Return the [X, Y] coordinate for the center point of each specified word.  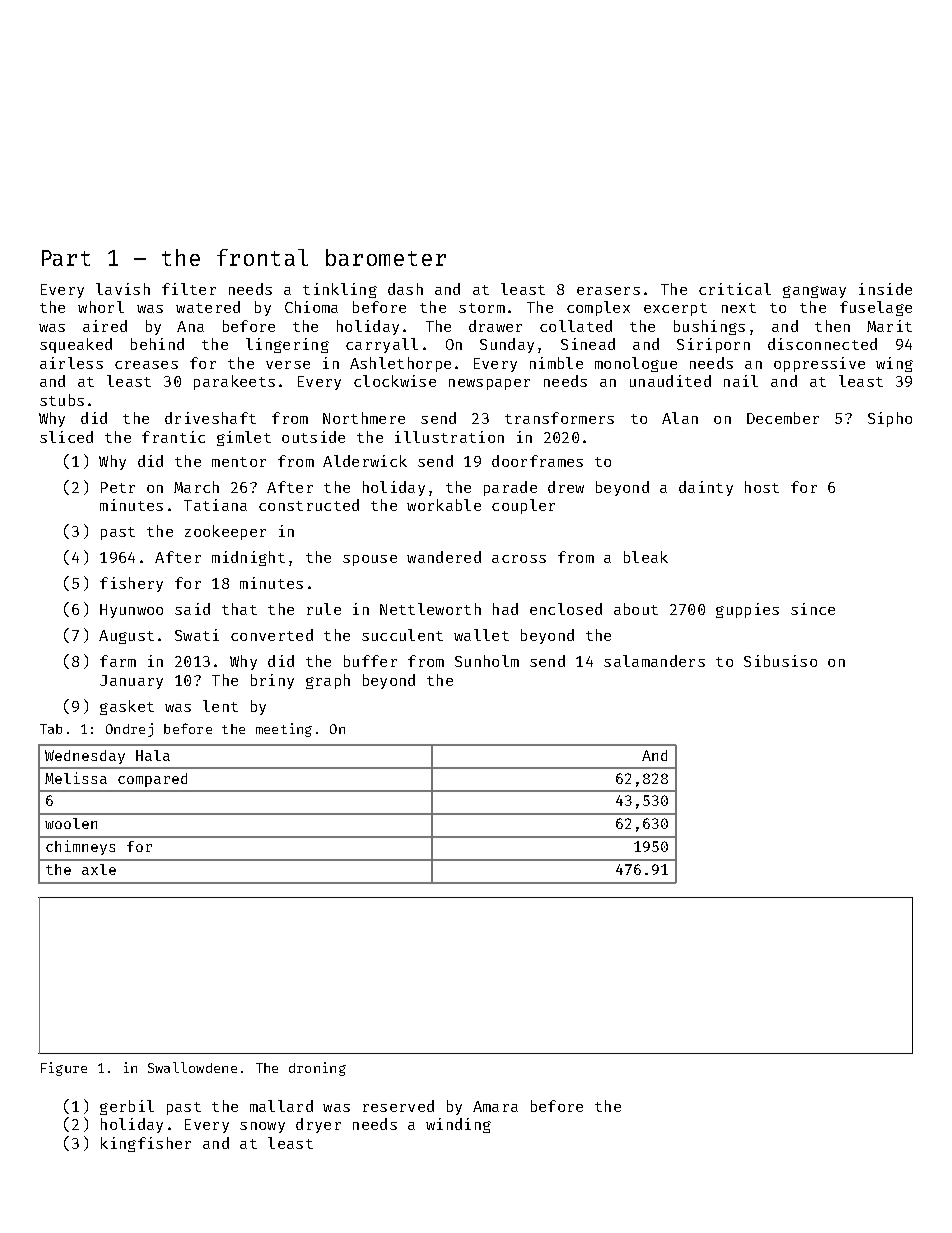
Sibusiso [780, 661]
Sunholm [487, 661]
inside [885, 289]
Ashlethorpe [400, 364]
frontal [262, 257]
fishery [131, 584]
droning [317, 1069]
